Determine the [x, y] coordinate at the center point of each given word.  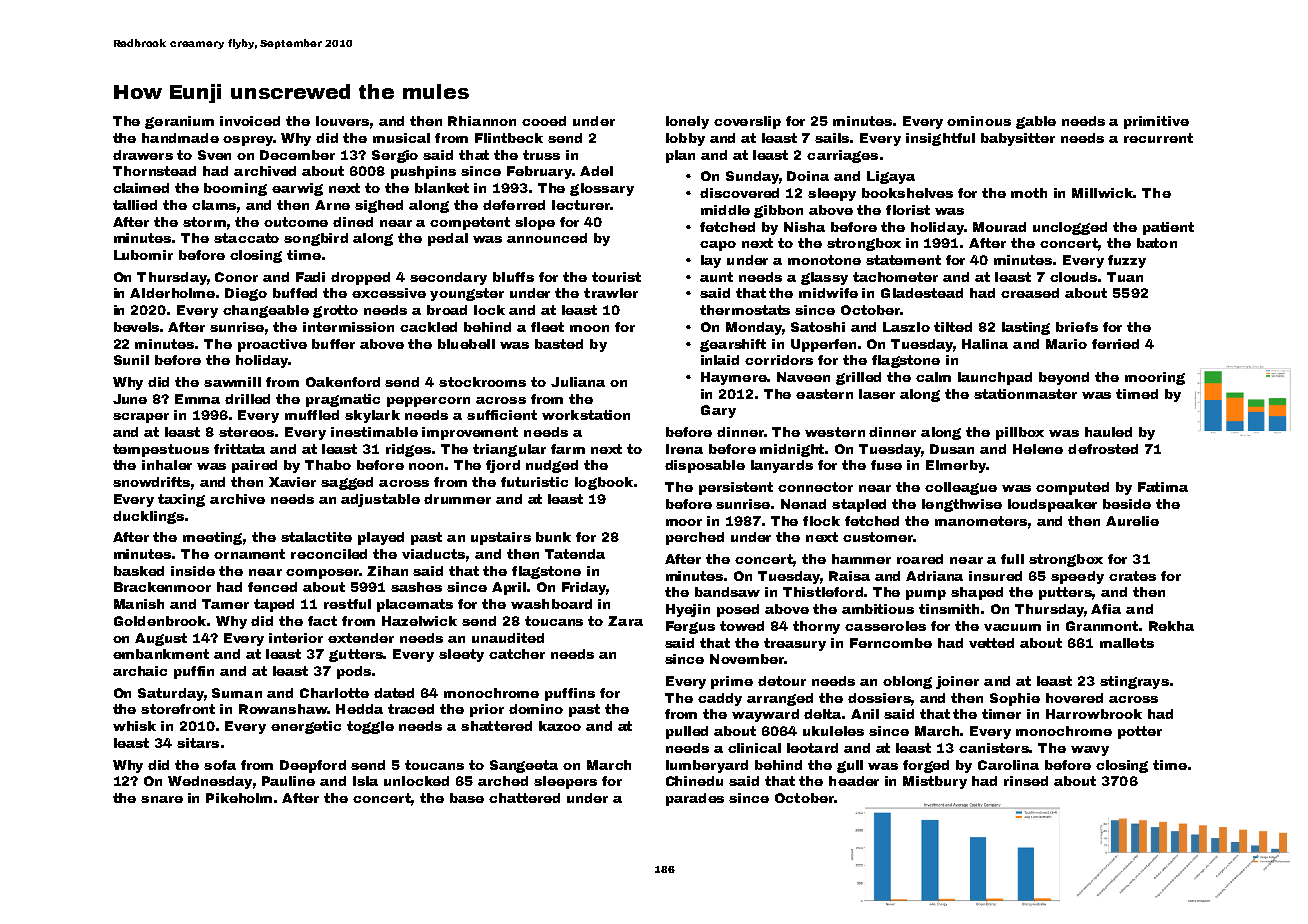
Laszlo [906, 327]
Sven [214, 155]
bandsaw [727, 592]
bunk [553, 537]
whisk [134, 726]
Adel [596, 171]
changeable [266, 311]
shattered [496, 726]
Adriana [934, 576]
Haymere [734, 378]
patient [1168, 228]
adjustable [380, 500]
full [1012, 559]
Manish [139, 604]
